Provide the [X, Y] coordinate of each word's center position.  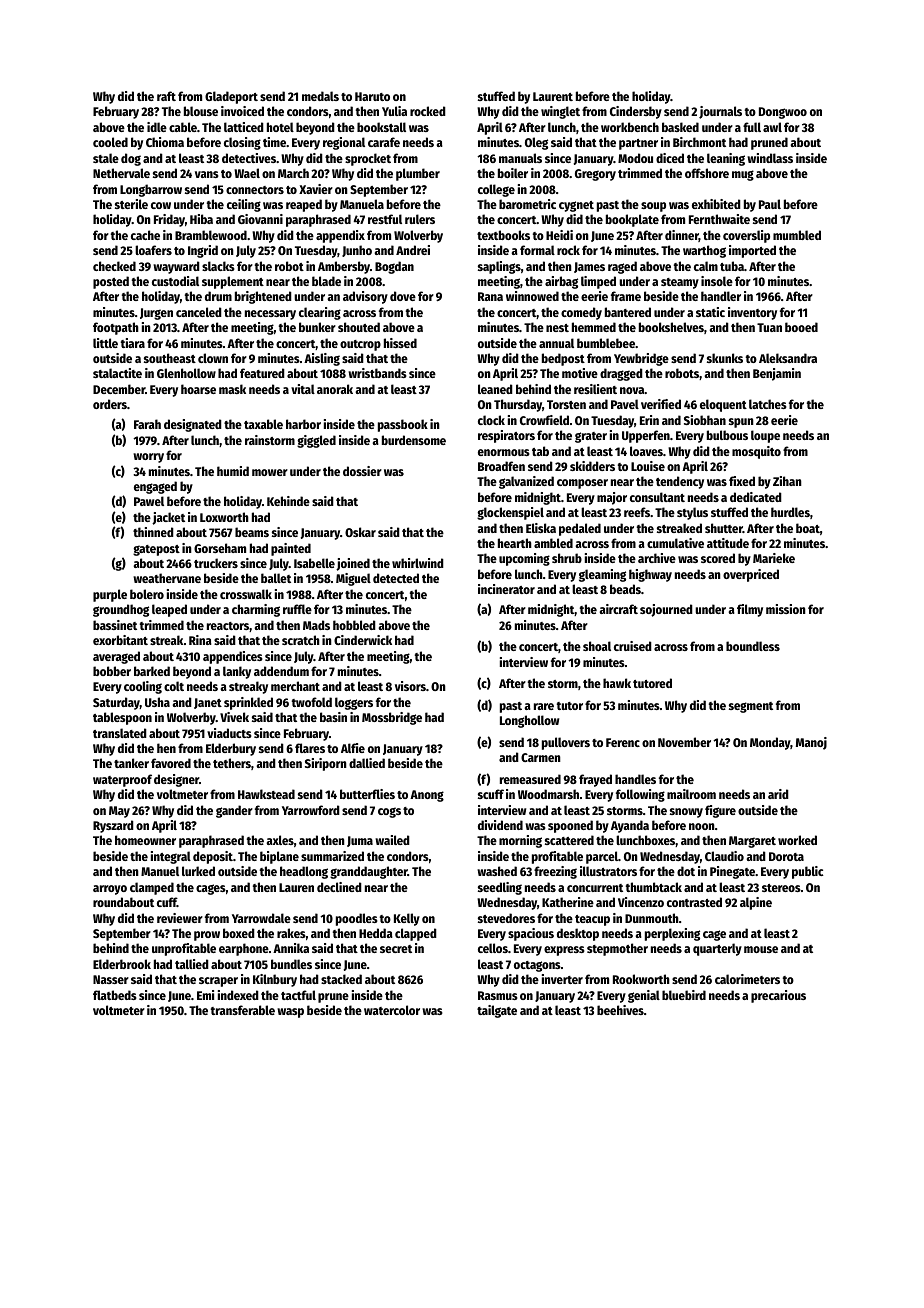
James [589, 267]
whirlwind [418, 563]
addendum [281, 671]
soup [653, 207]
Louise [648, 466]
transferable [243, 1010]
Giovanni [260, 219]
